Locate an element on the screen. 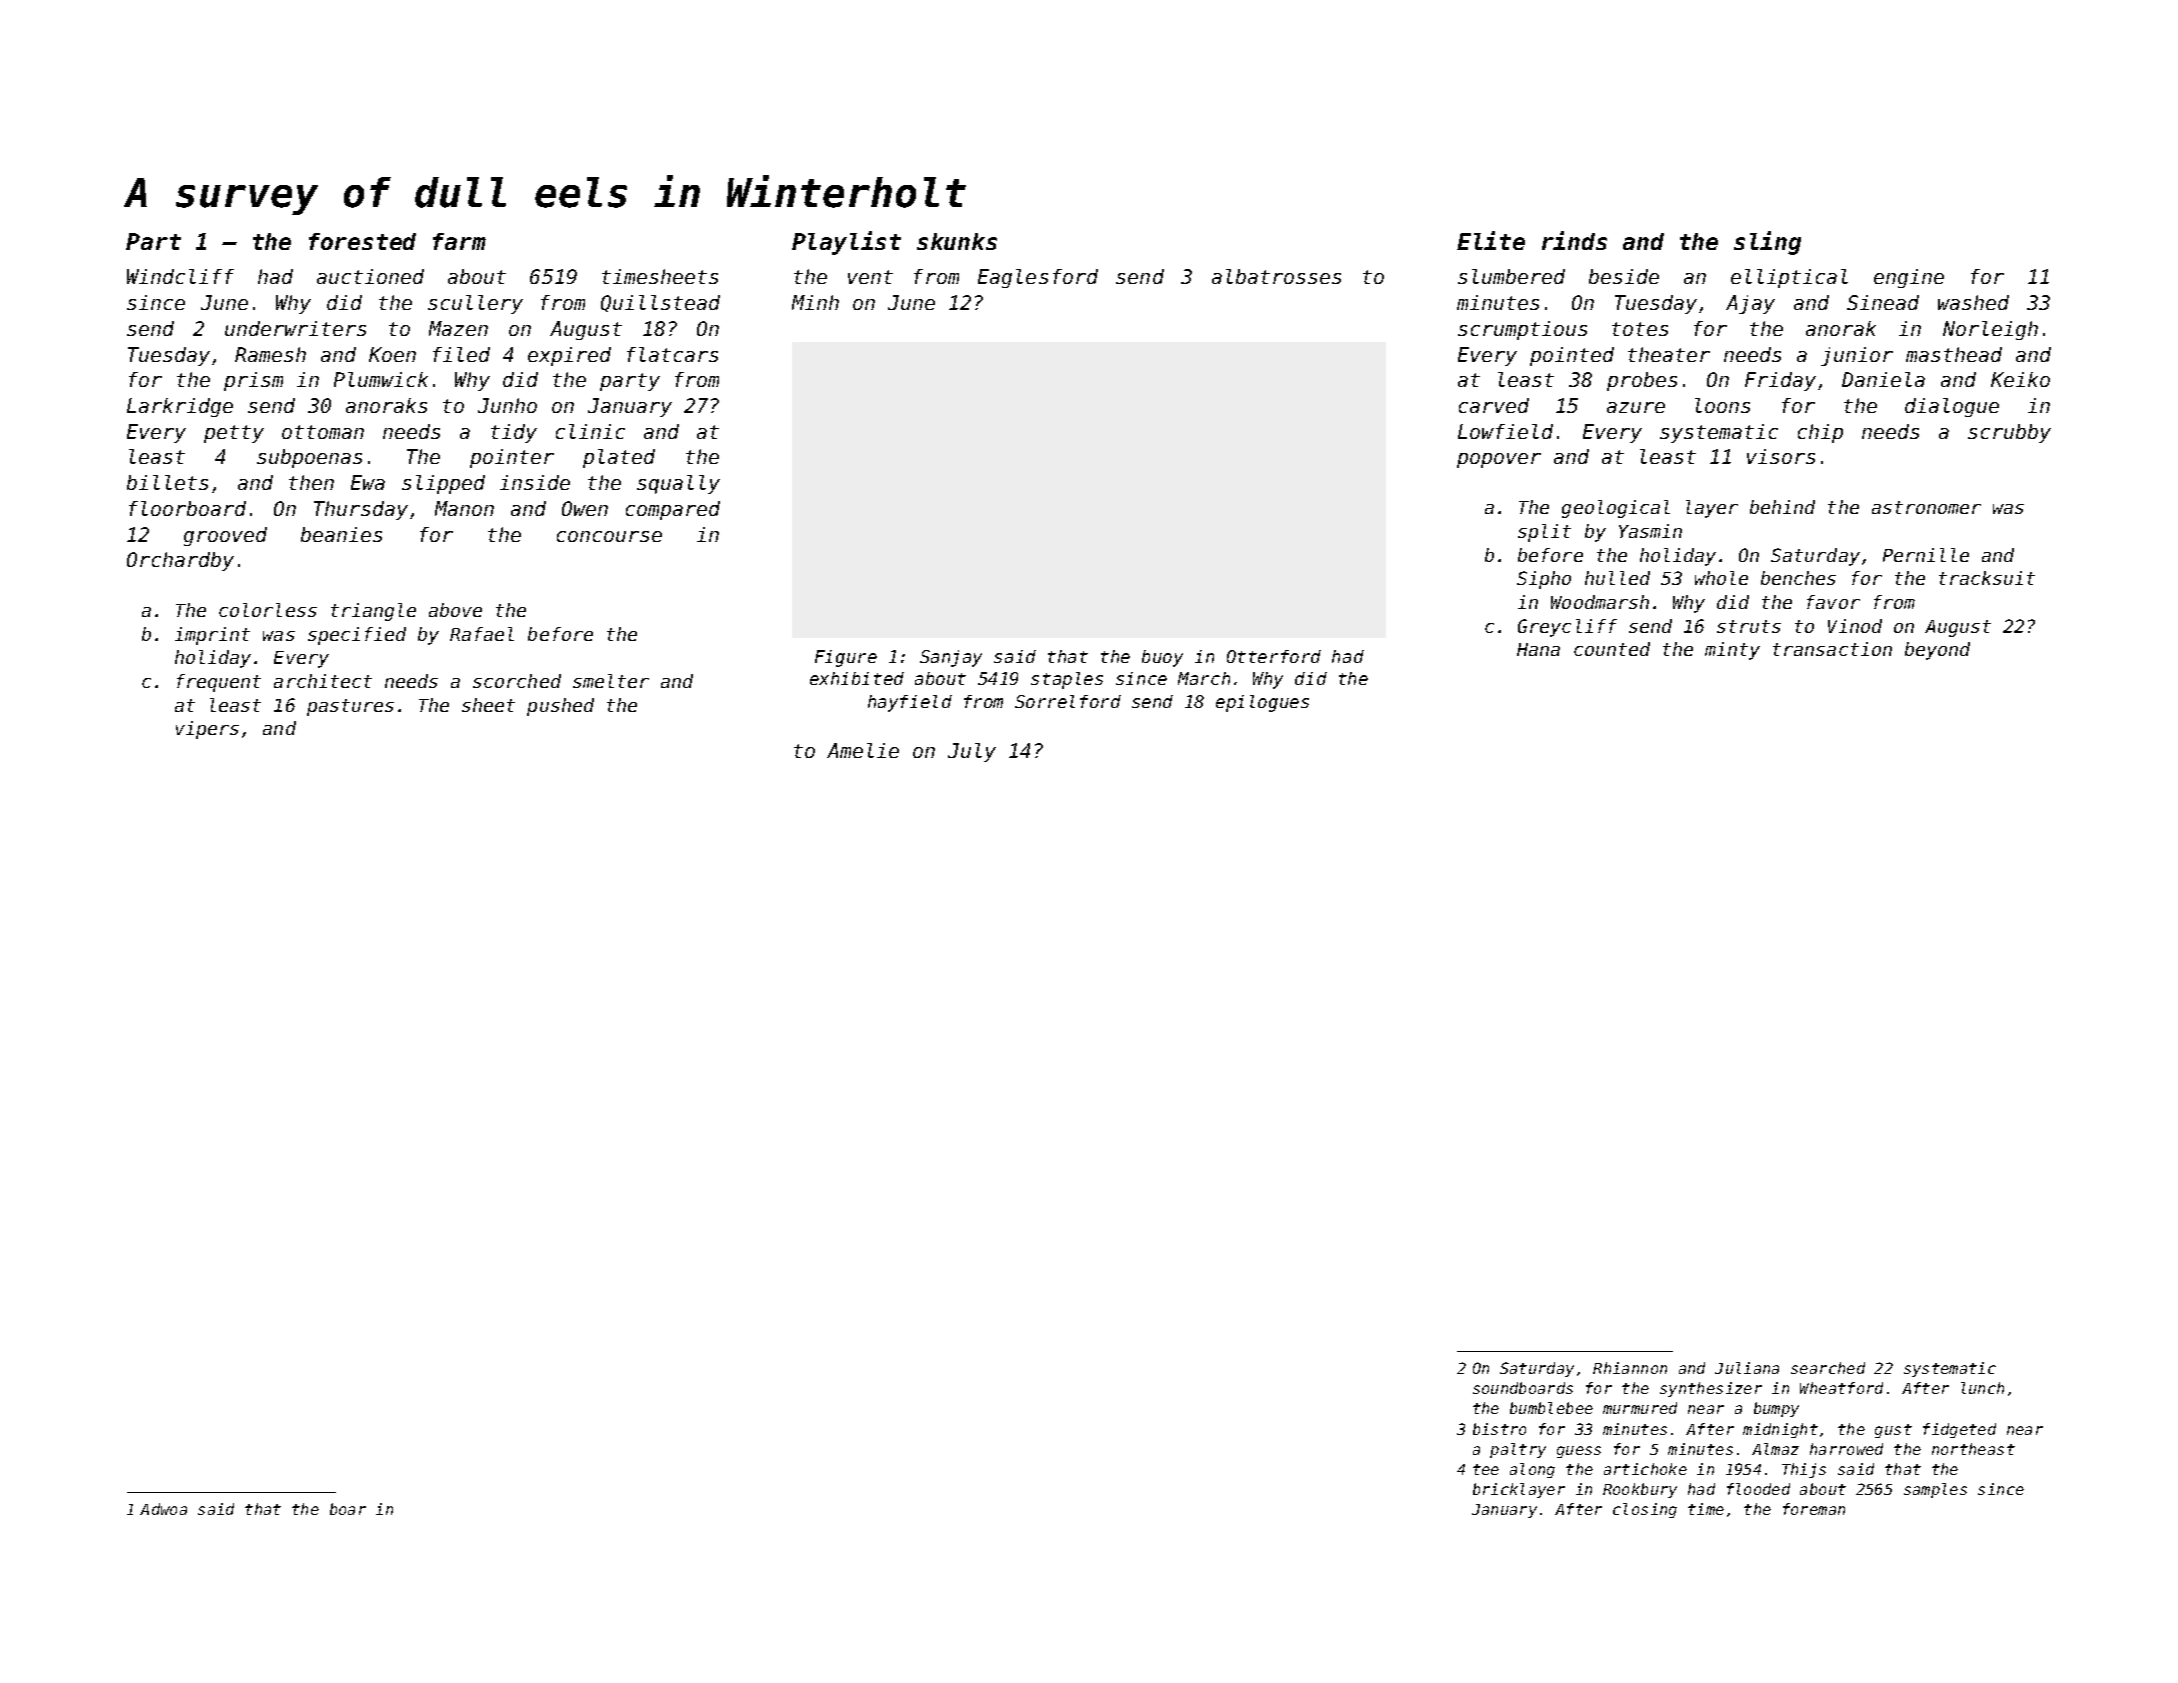 This screenshot has width=2178, height=1683. vipers is located at coordinates (207, 730).
